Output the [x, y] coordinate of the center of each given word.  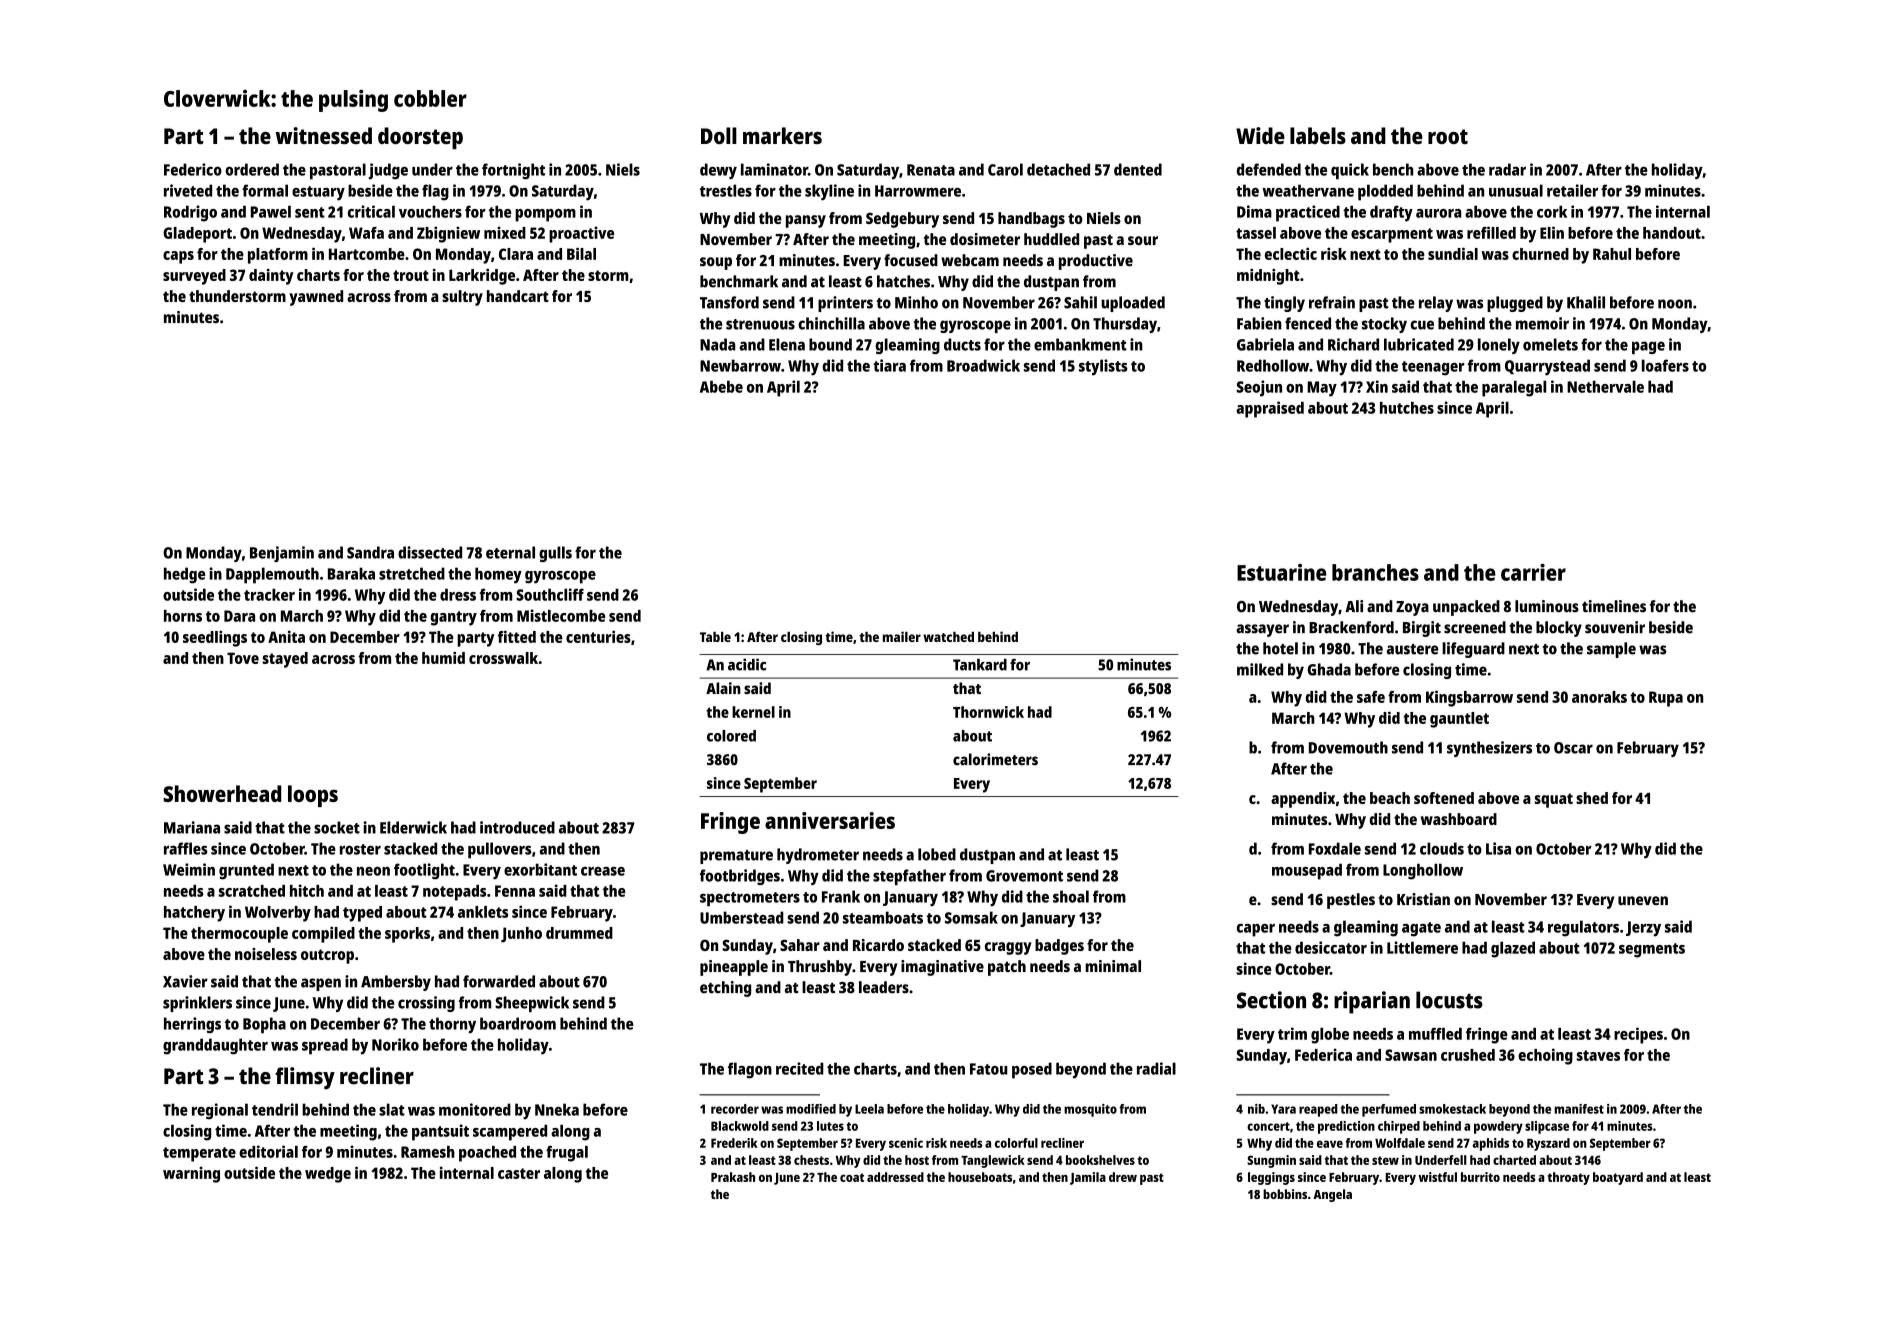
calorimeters [995, 759]
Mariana [192, 827]
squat [1553, 800]
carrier [1533, 572]
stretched [412, 573]
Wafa [366, 233]
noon [1675, 304]
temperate [199, 1154]
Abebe [721, 387]
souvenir [1615, 627]
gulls [555, 554]
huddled [1051, 239]
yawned [316, 298]
